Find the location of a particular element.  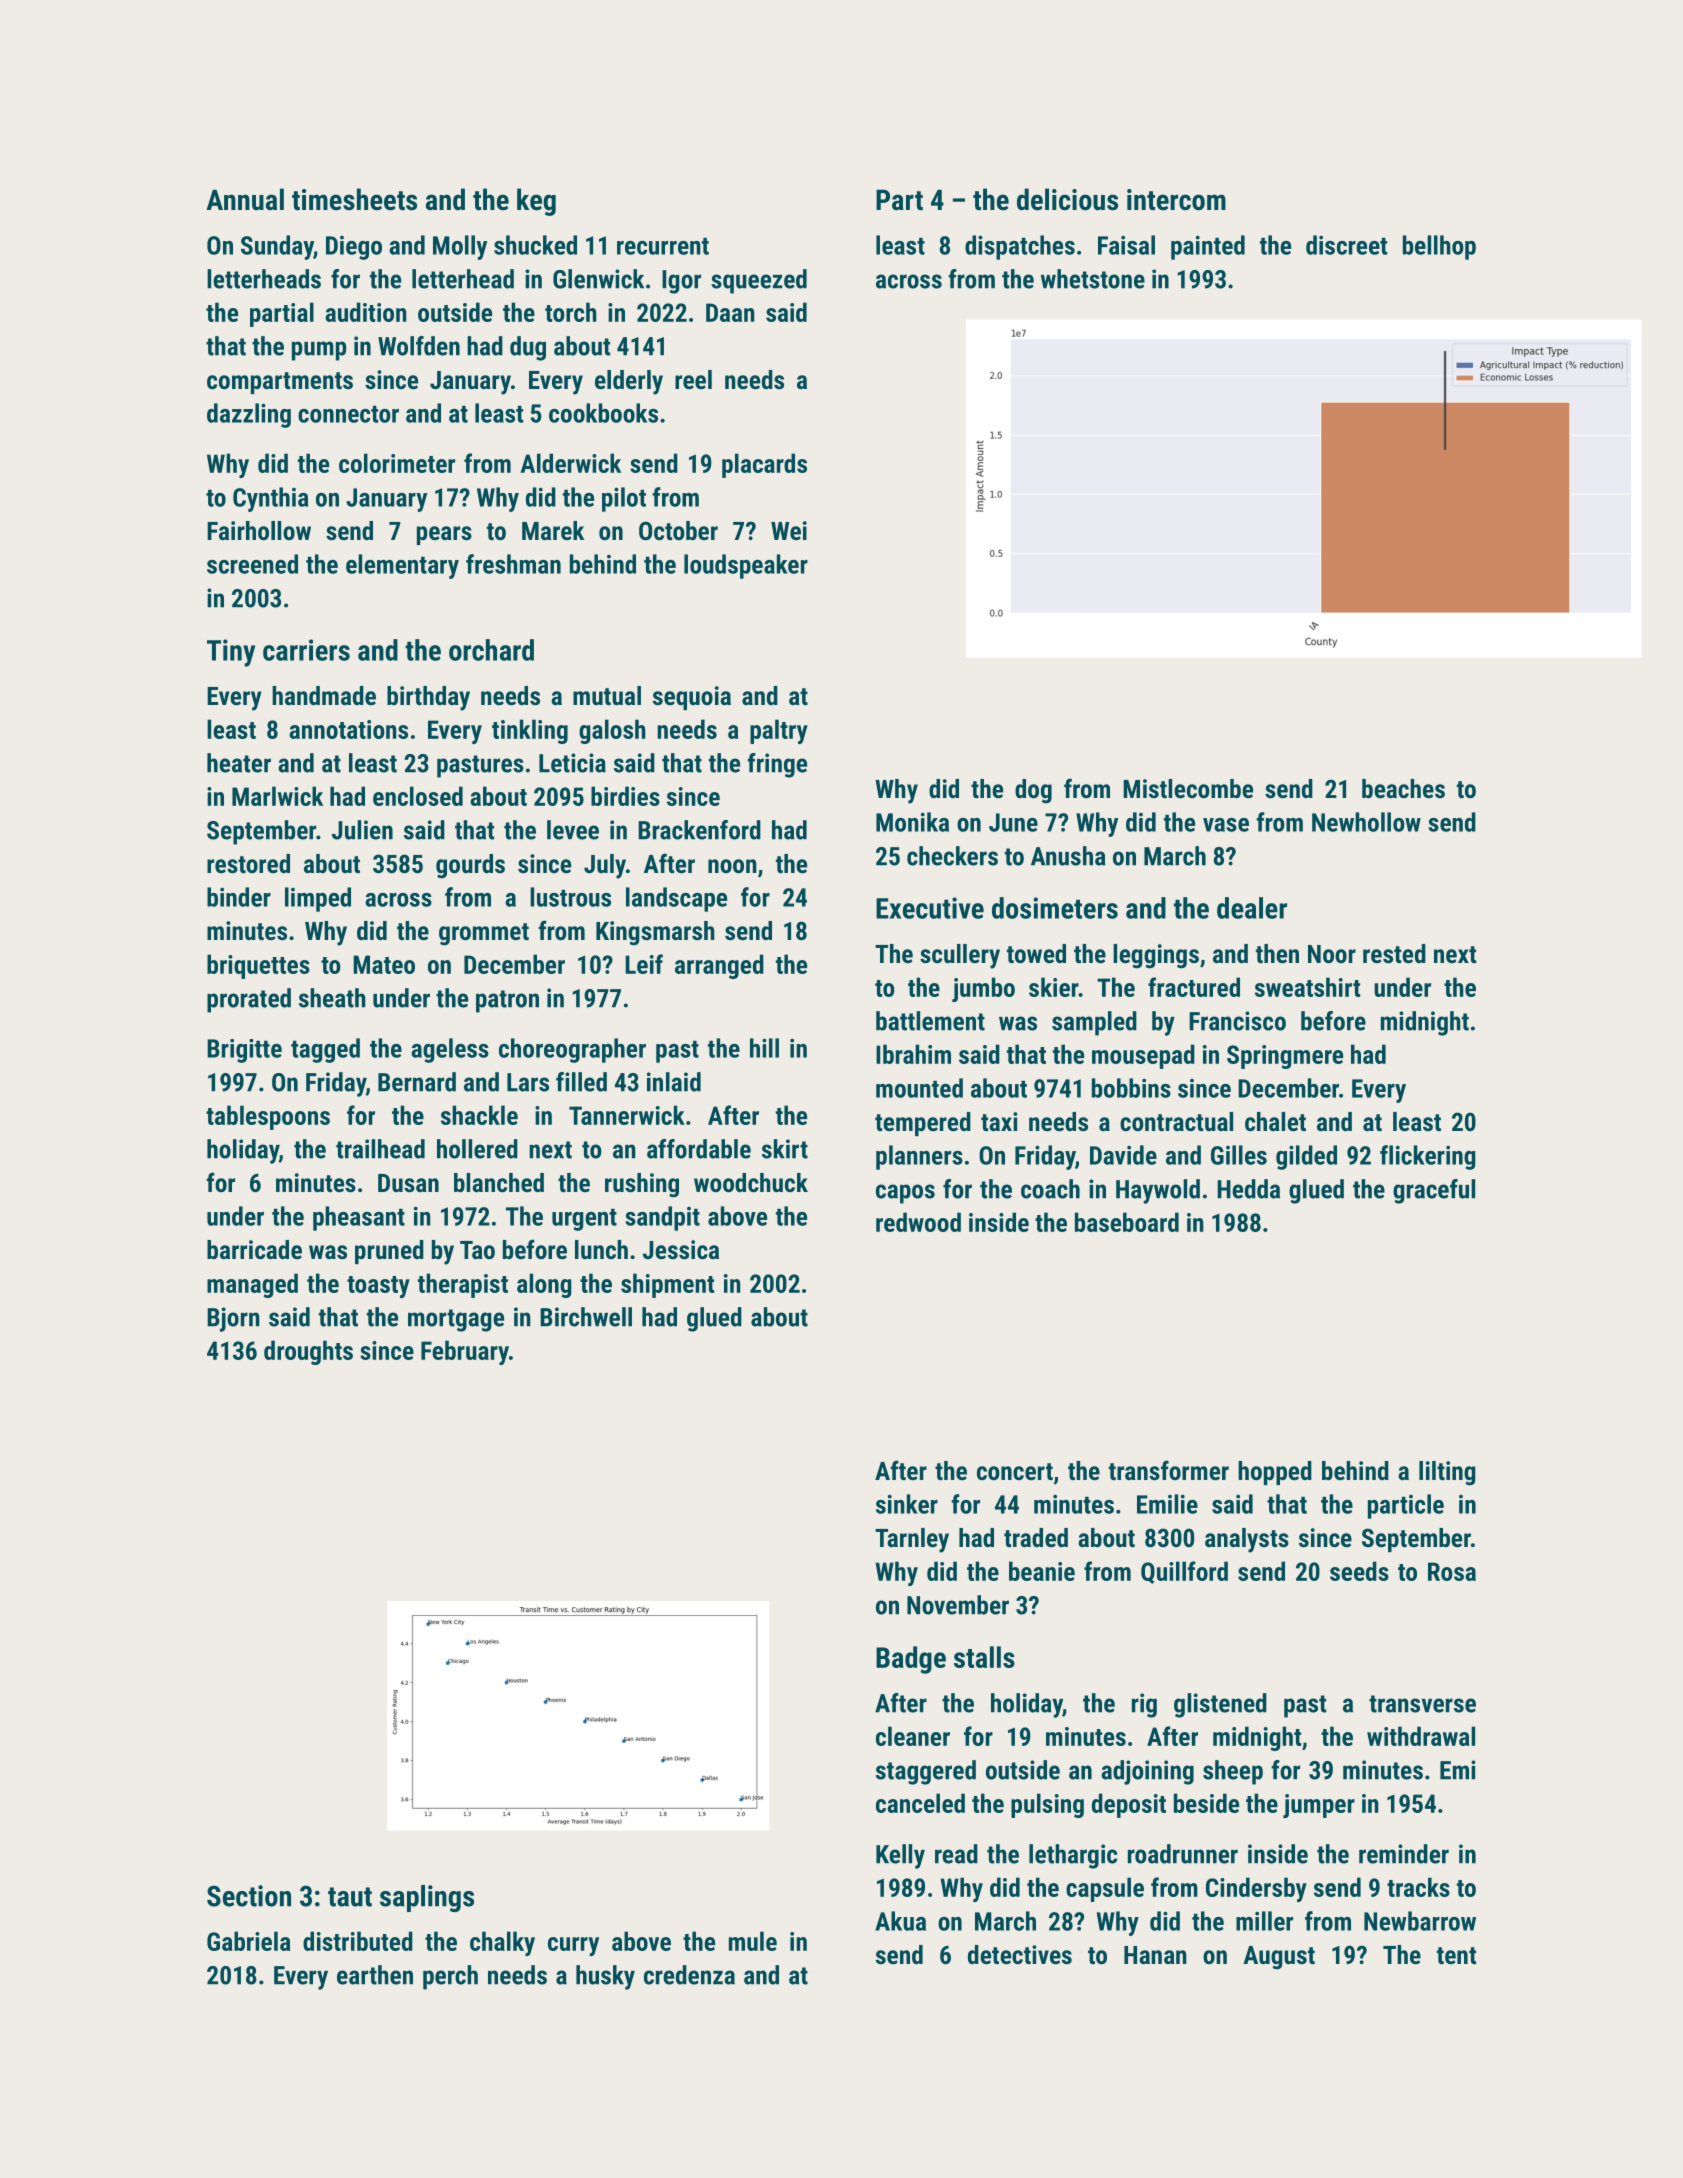

saplings is located at coordinates (427, 1898).
